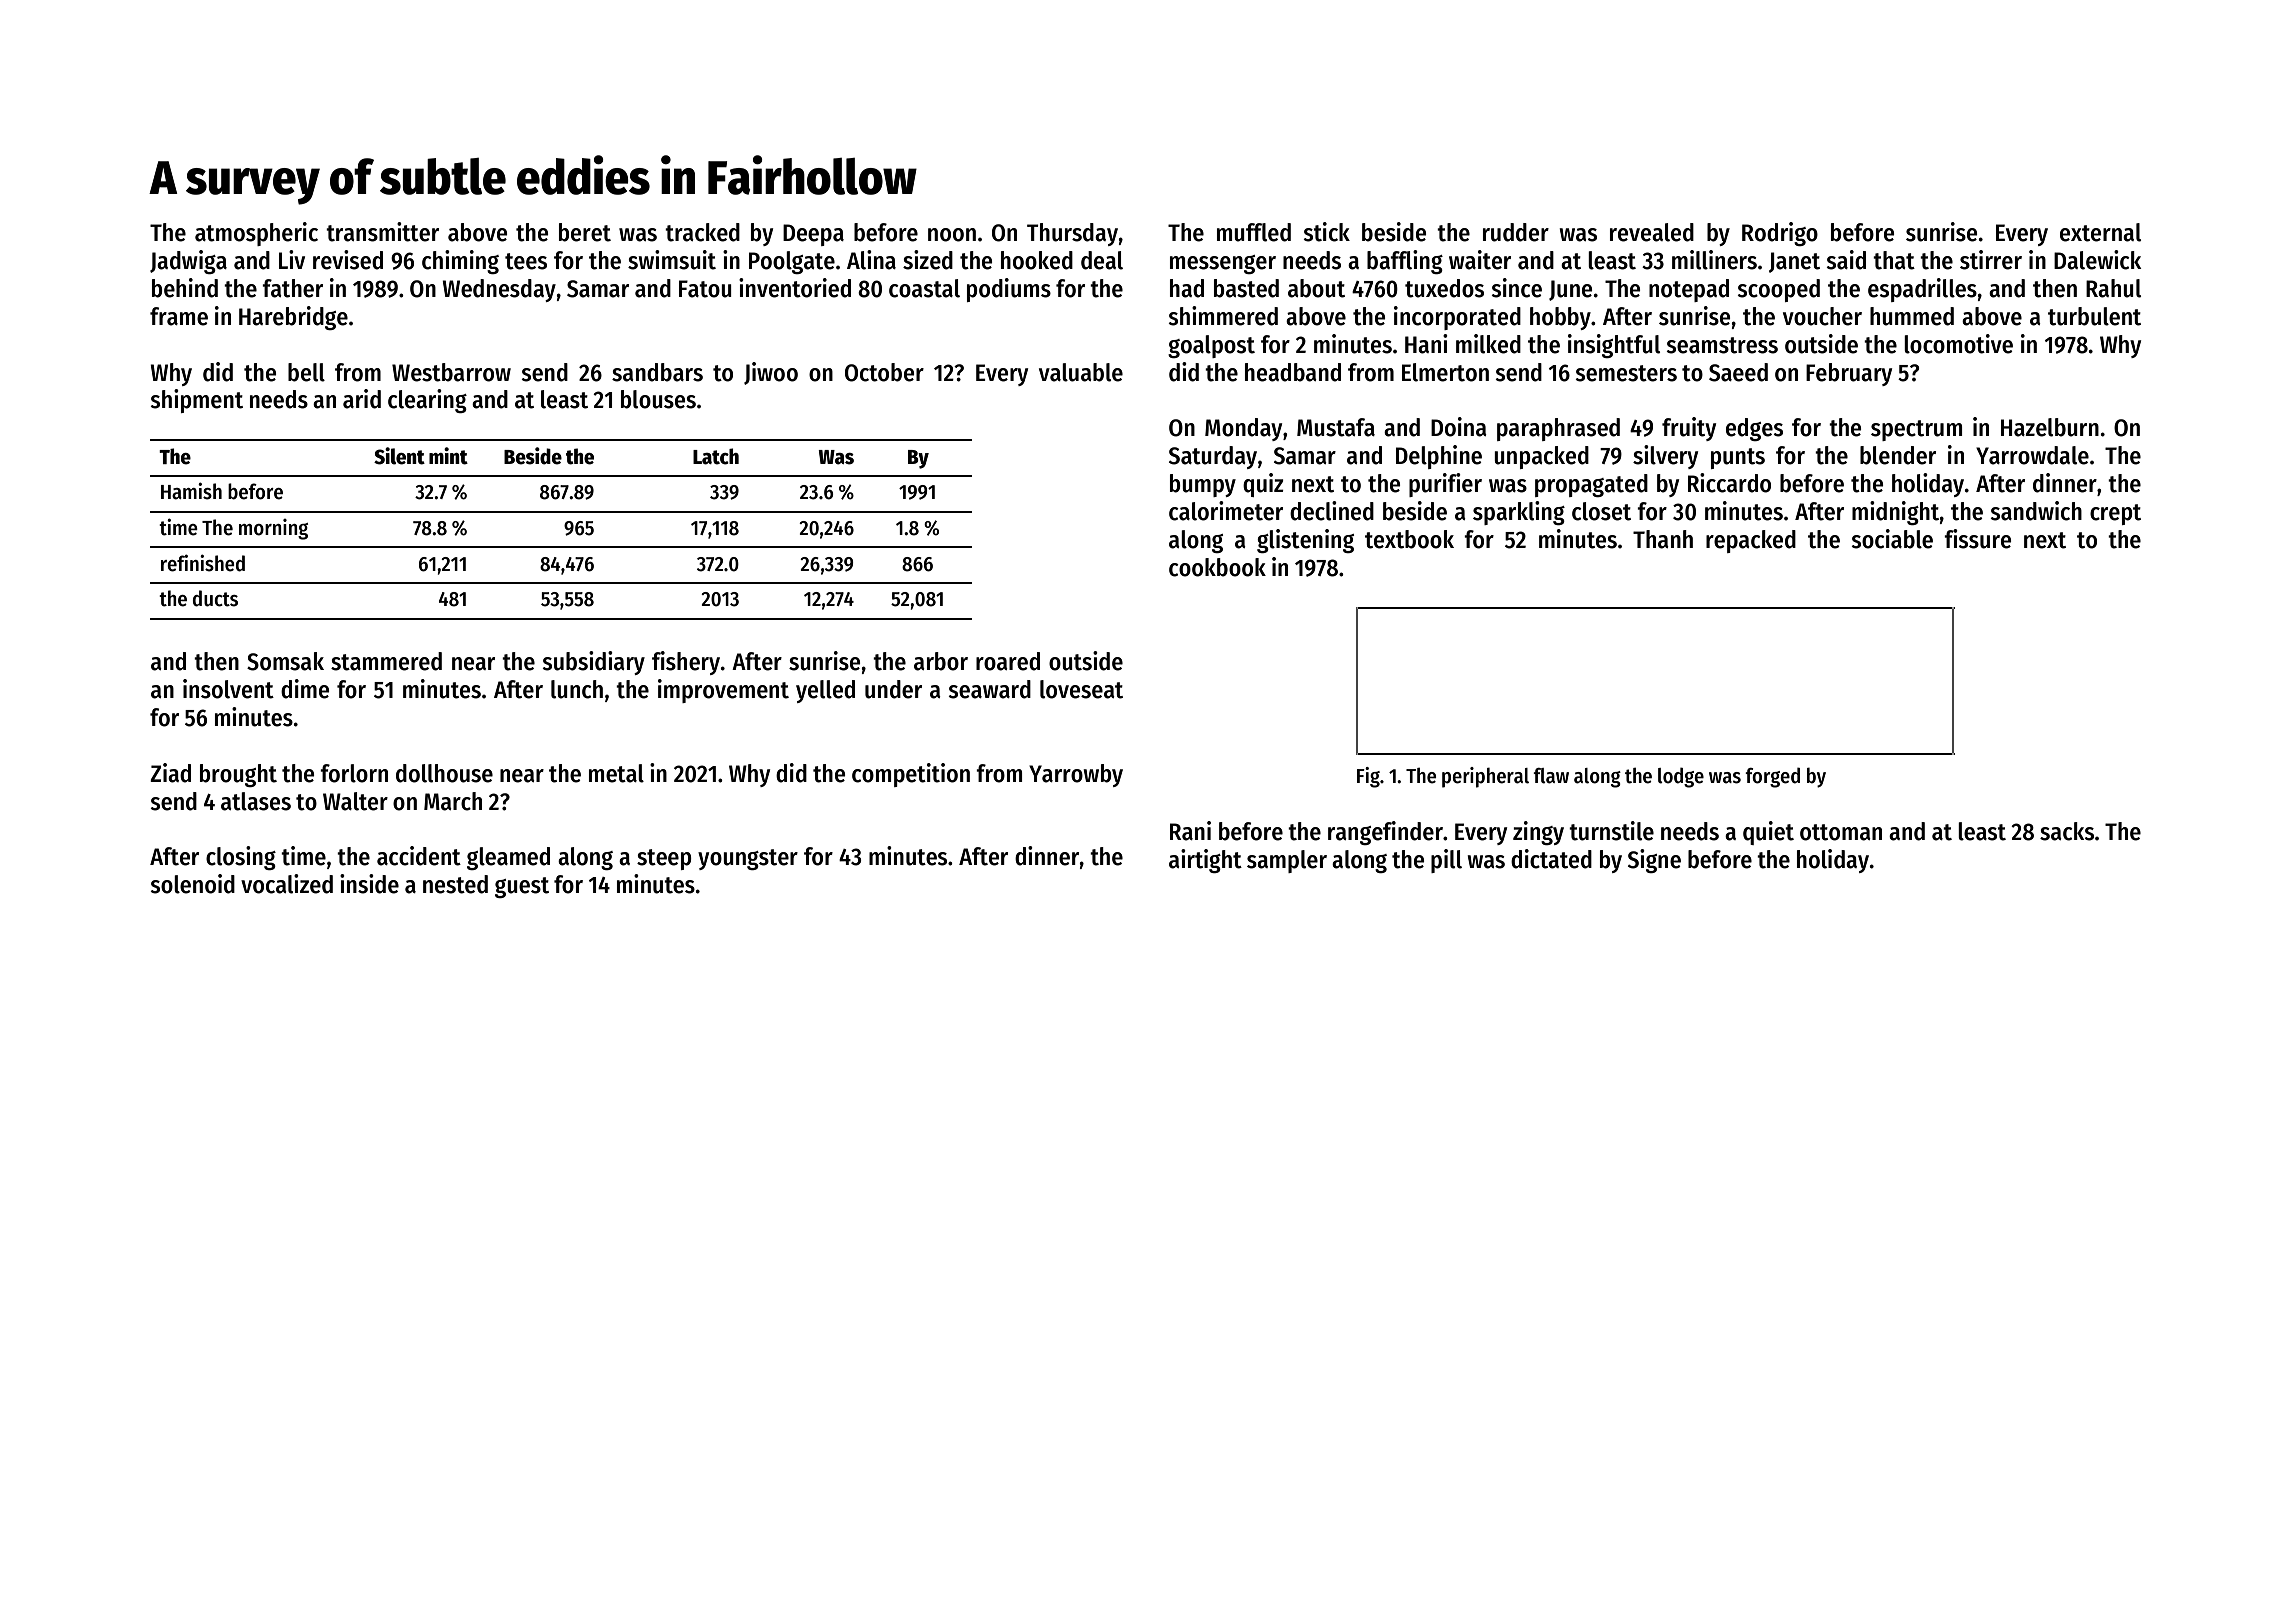 The width and height of the document is (2292, 1620). Describe the element at coordinates (1203, 485) in the document. I see `bumpy` at that location.
